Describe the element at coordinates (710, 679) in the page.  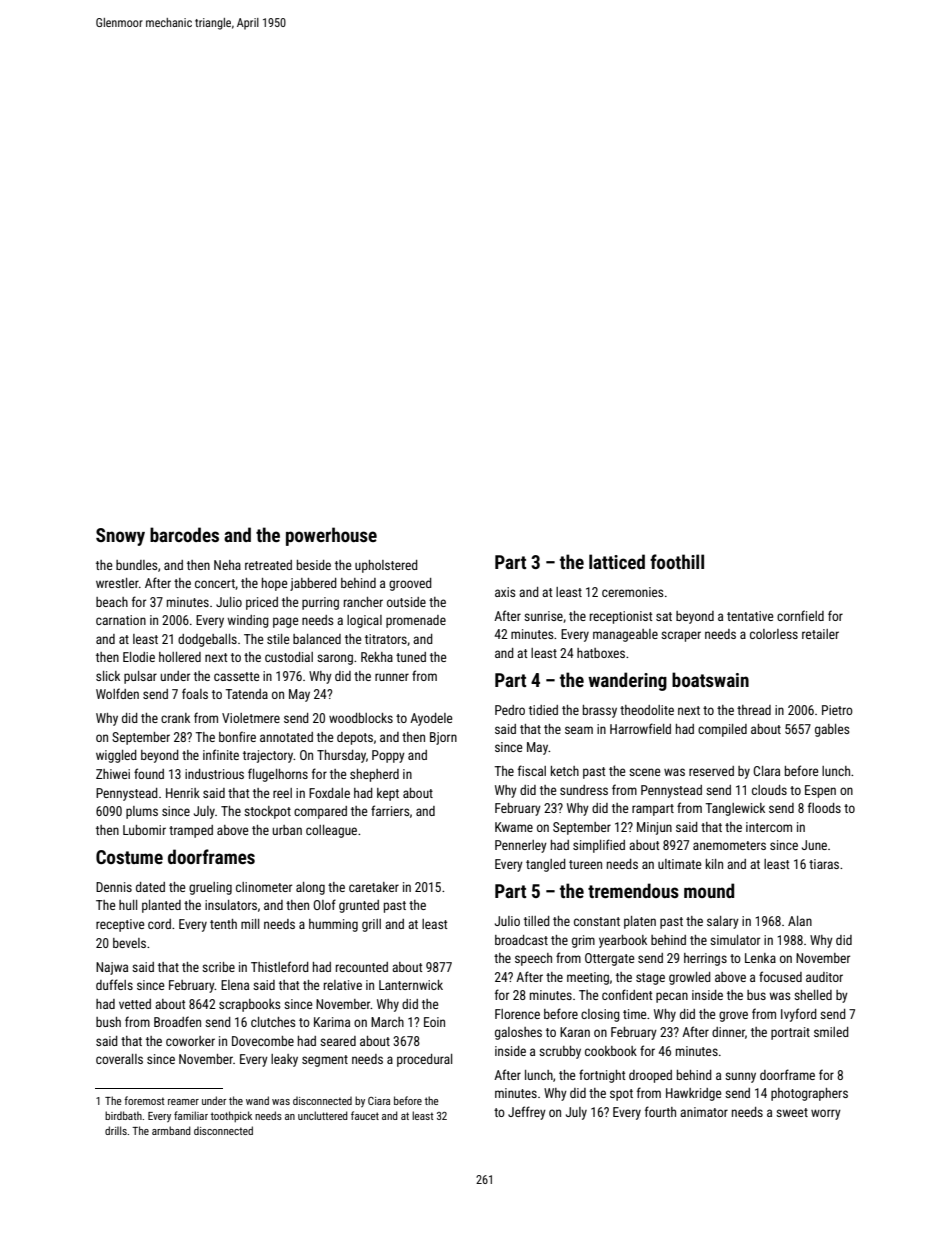
I see `boatswain` at that location.
